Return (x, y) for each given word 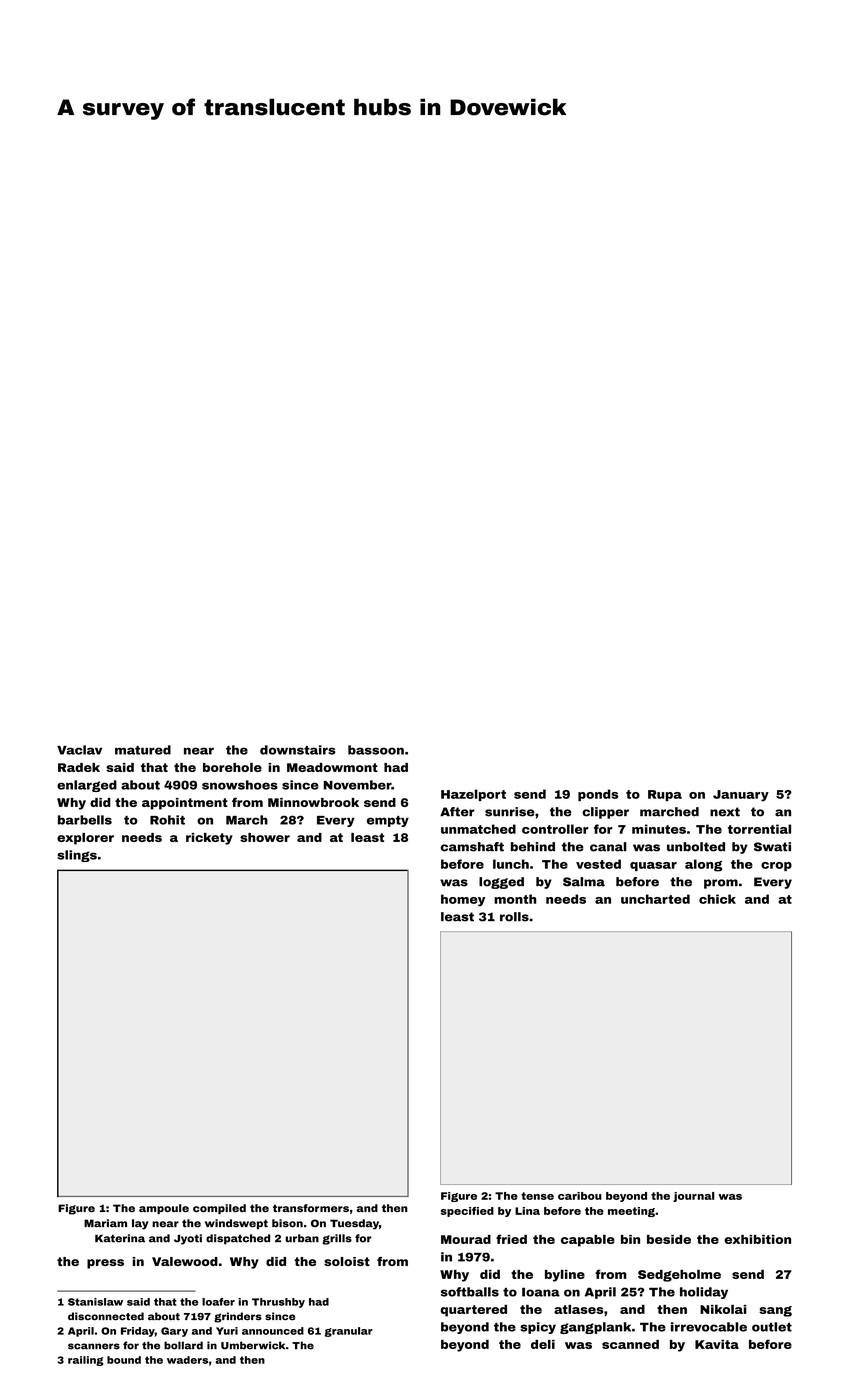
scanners (94, 1346)
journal (694, 1197)
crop (776, 866)
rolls (514, 917)
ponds (598, 795)
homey (463, 900)
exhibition (757, 1239)
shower (265, 837)
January (741, 796)
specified (467, 1212)
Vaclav (79, 750)
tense (537, 1196)
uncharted (655, 899)
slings (77, 856)
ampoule (164, 1209)
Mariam (105, 1223)
